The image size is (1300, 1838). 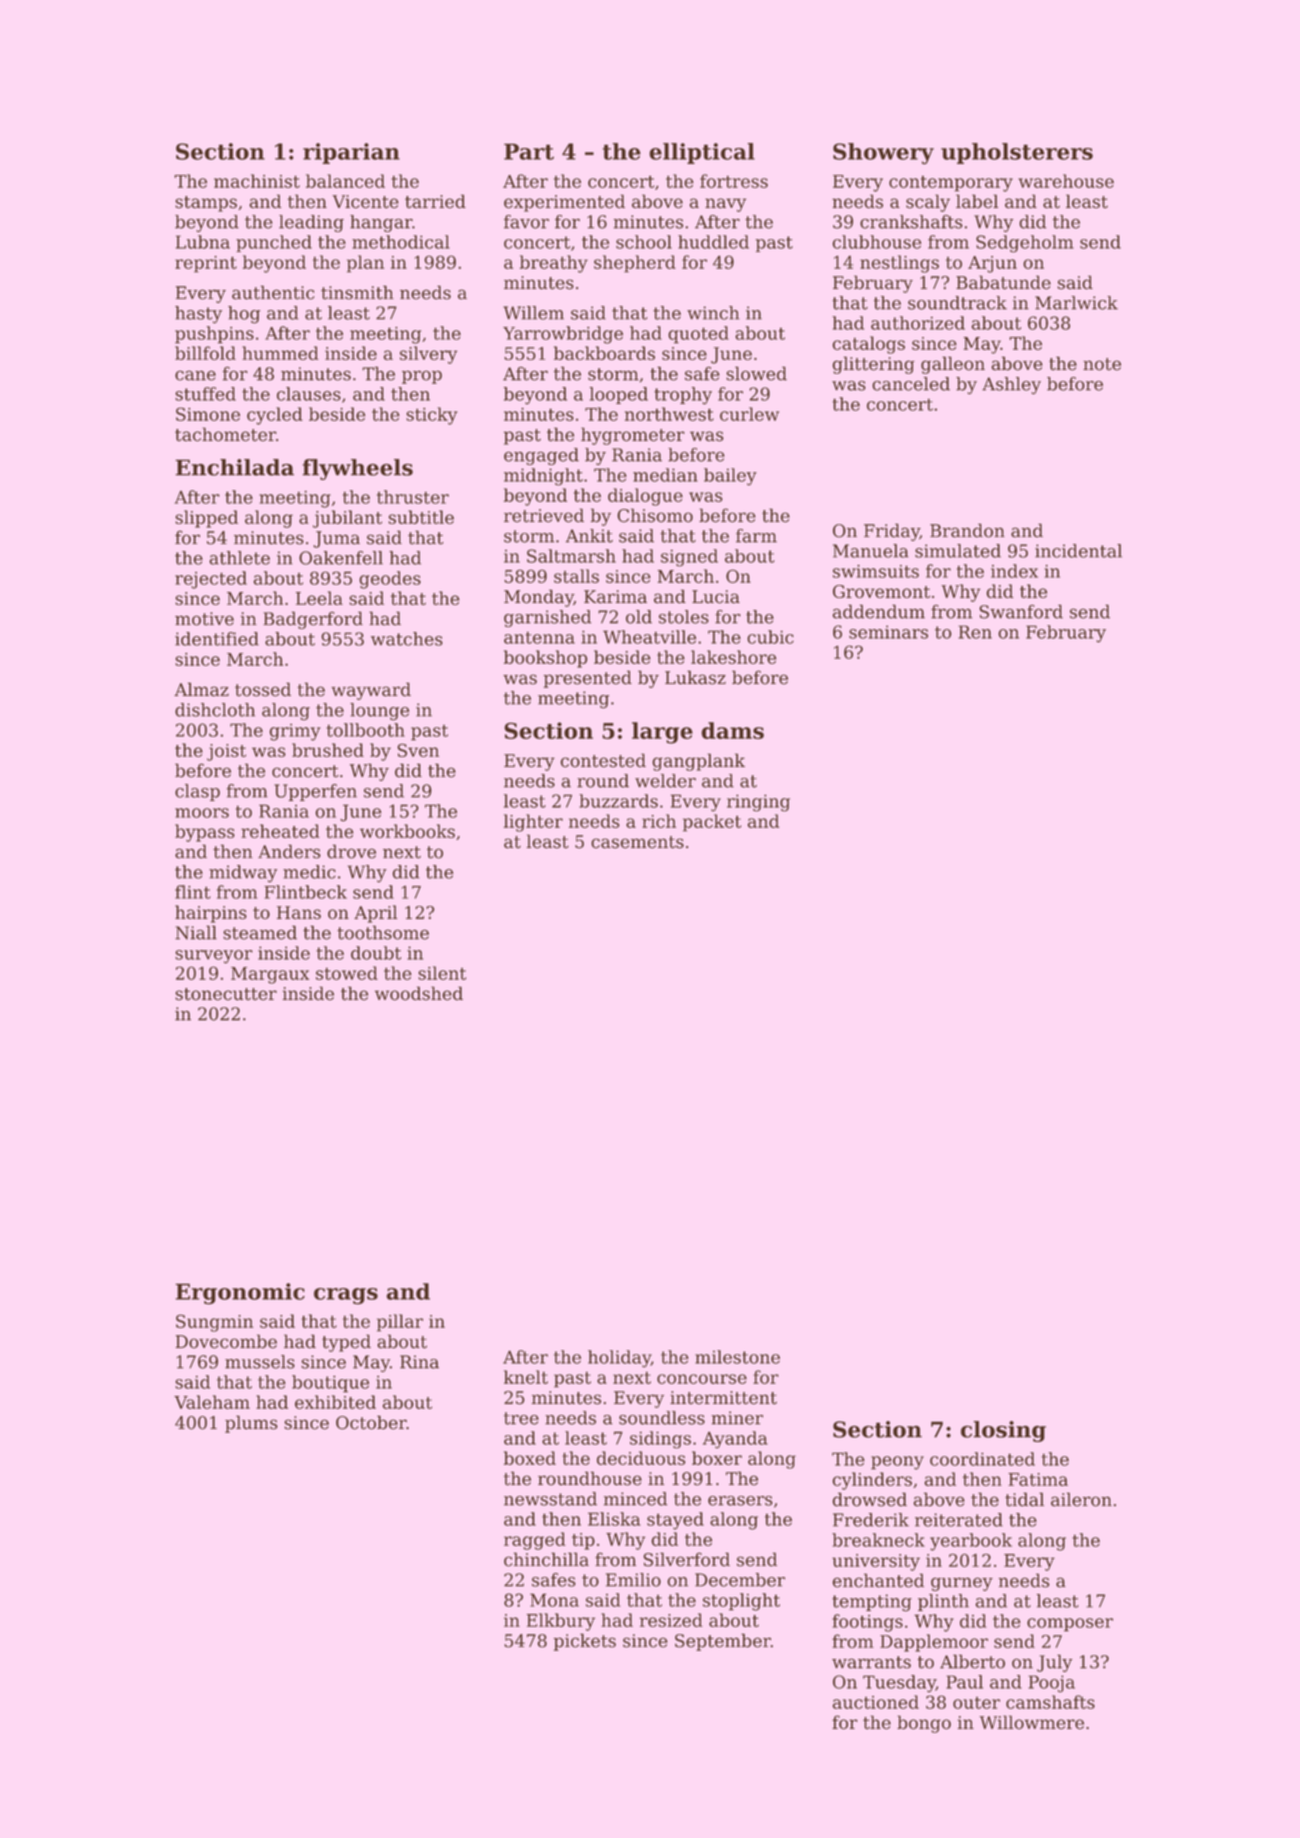 What do you see at coordinates (967, 530) in the screenshot?
I see `Brandon` at bounding box center [967, 530].
